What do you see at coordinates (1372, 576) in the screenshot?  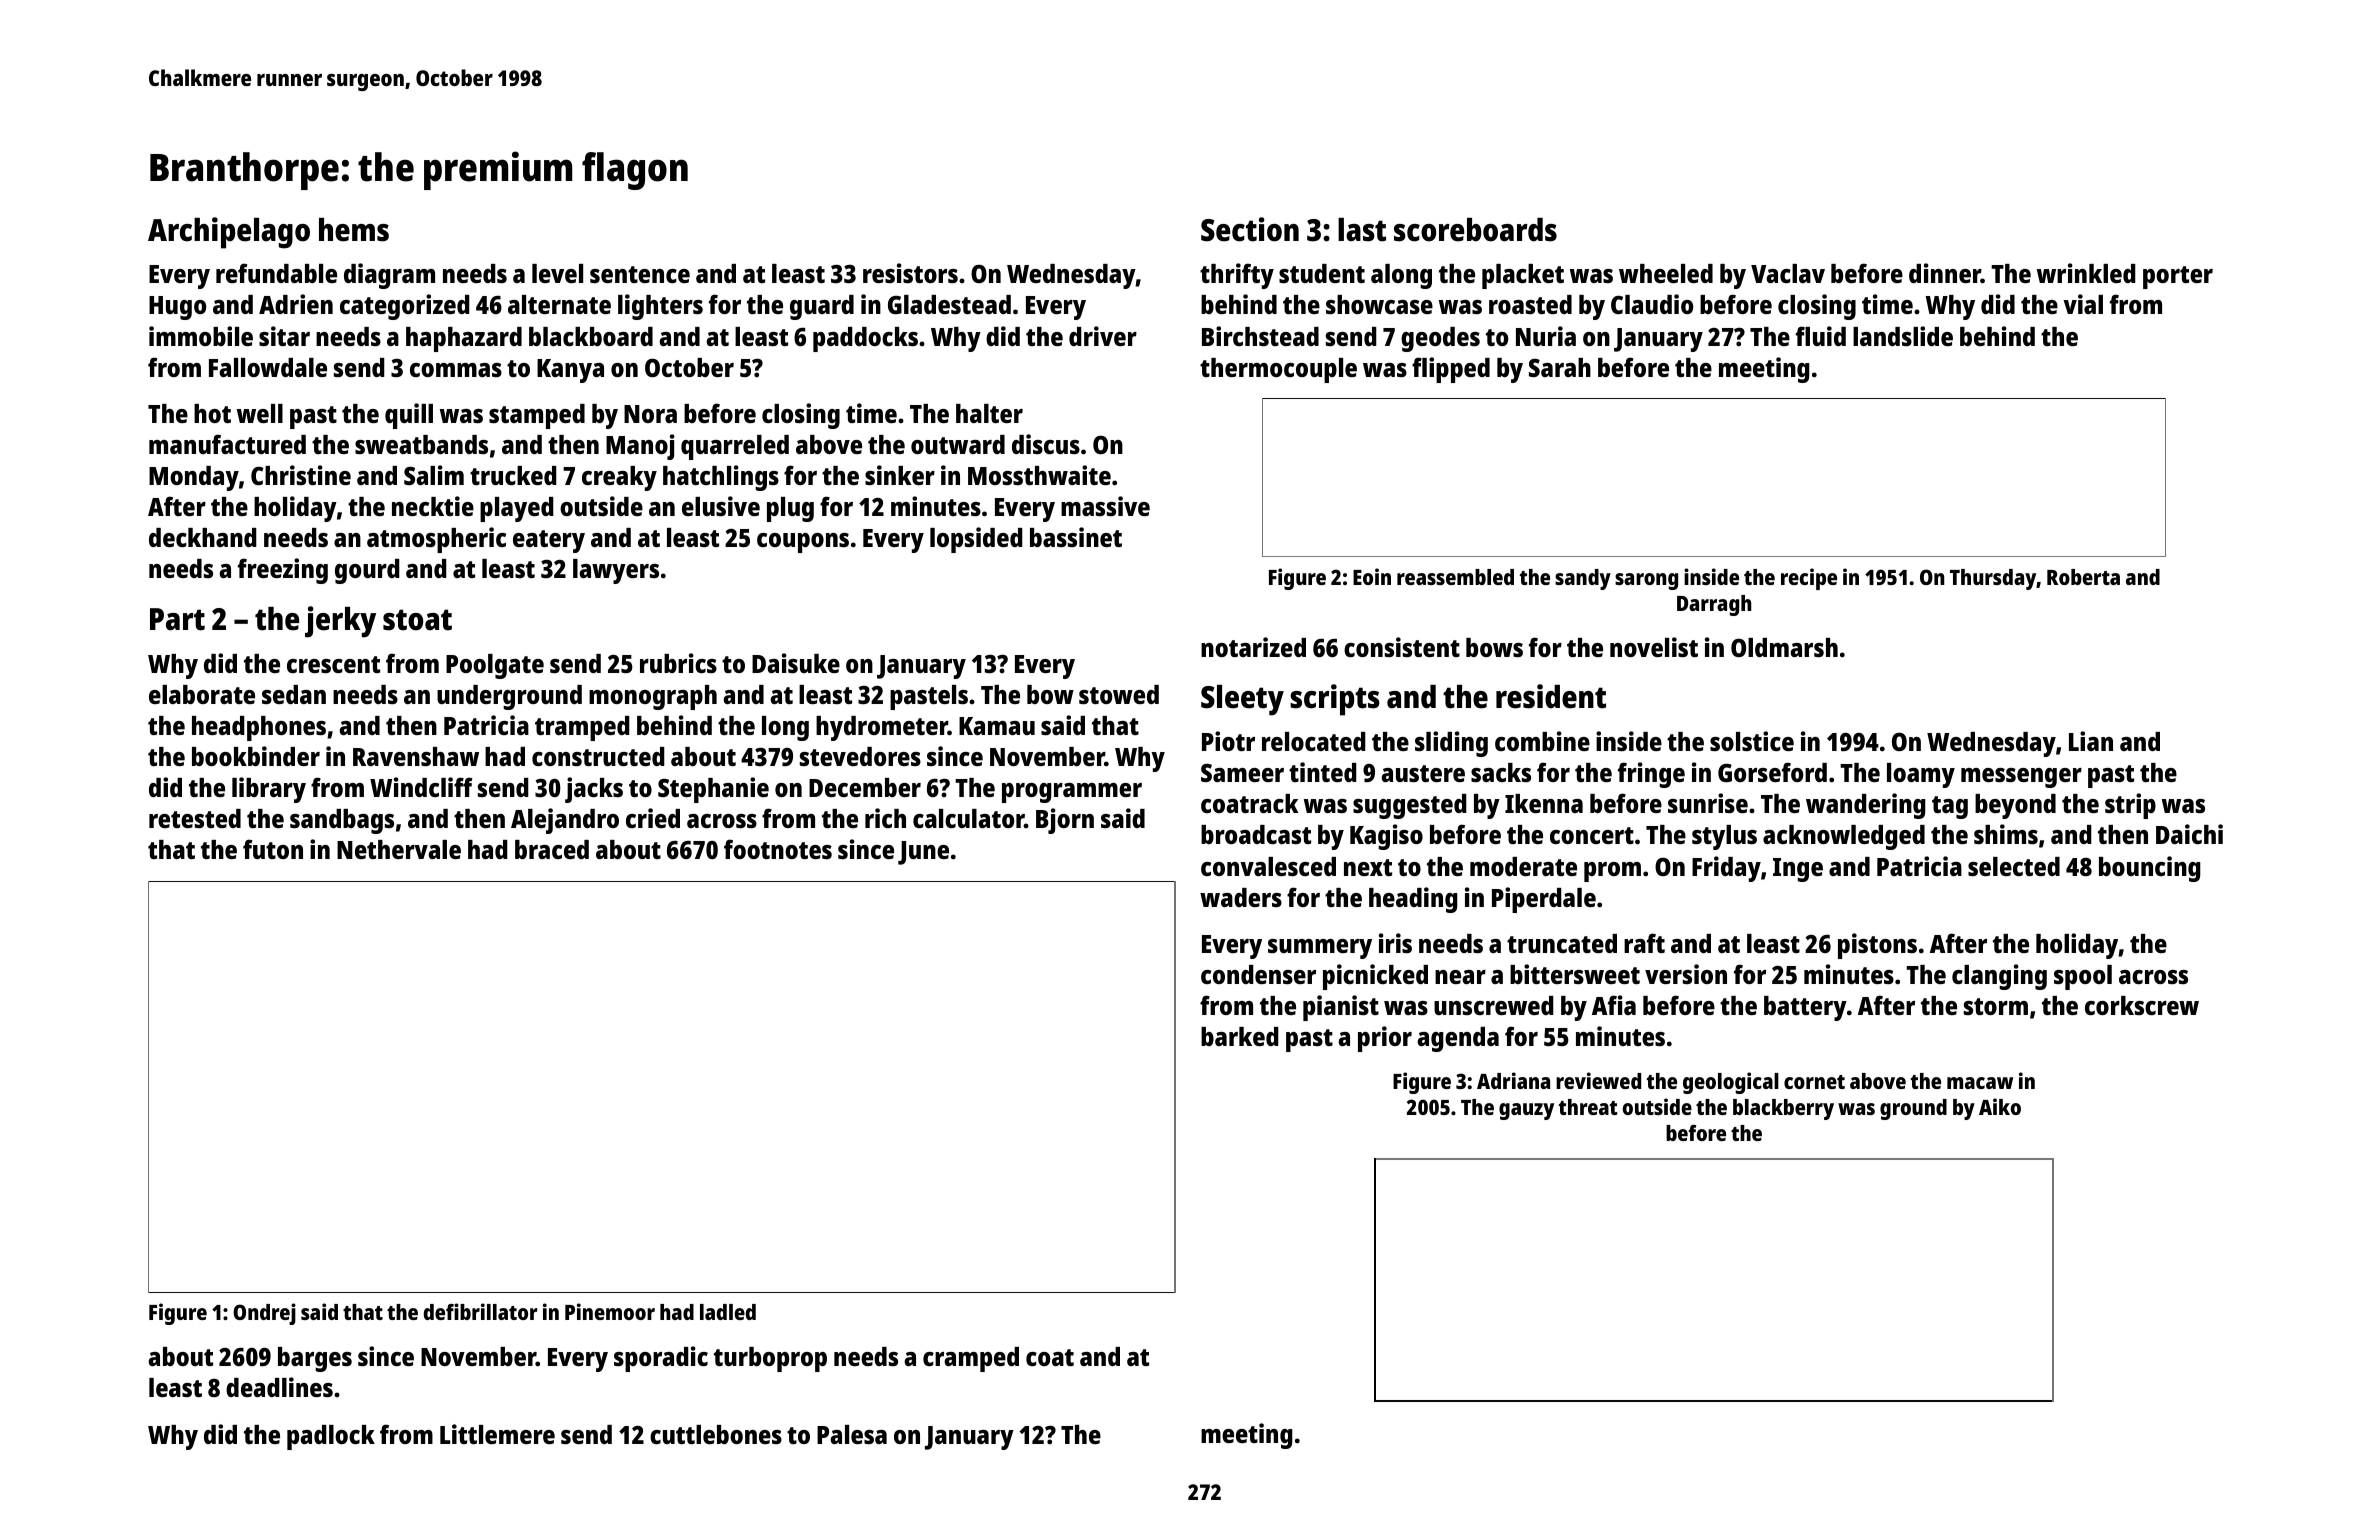 I see `Eoin` at bounding box center [1372, 576].
